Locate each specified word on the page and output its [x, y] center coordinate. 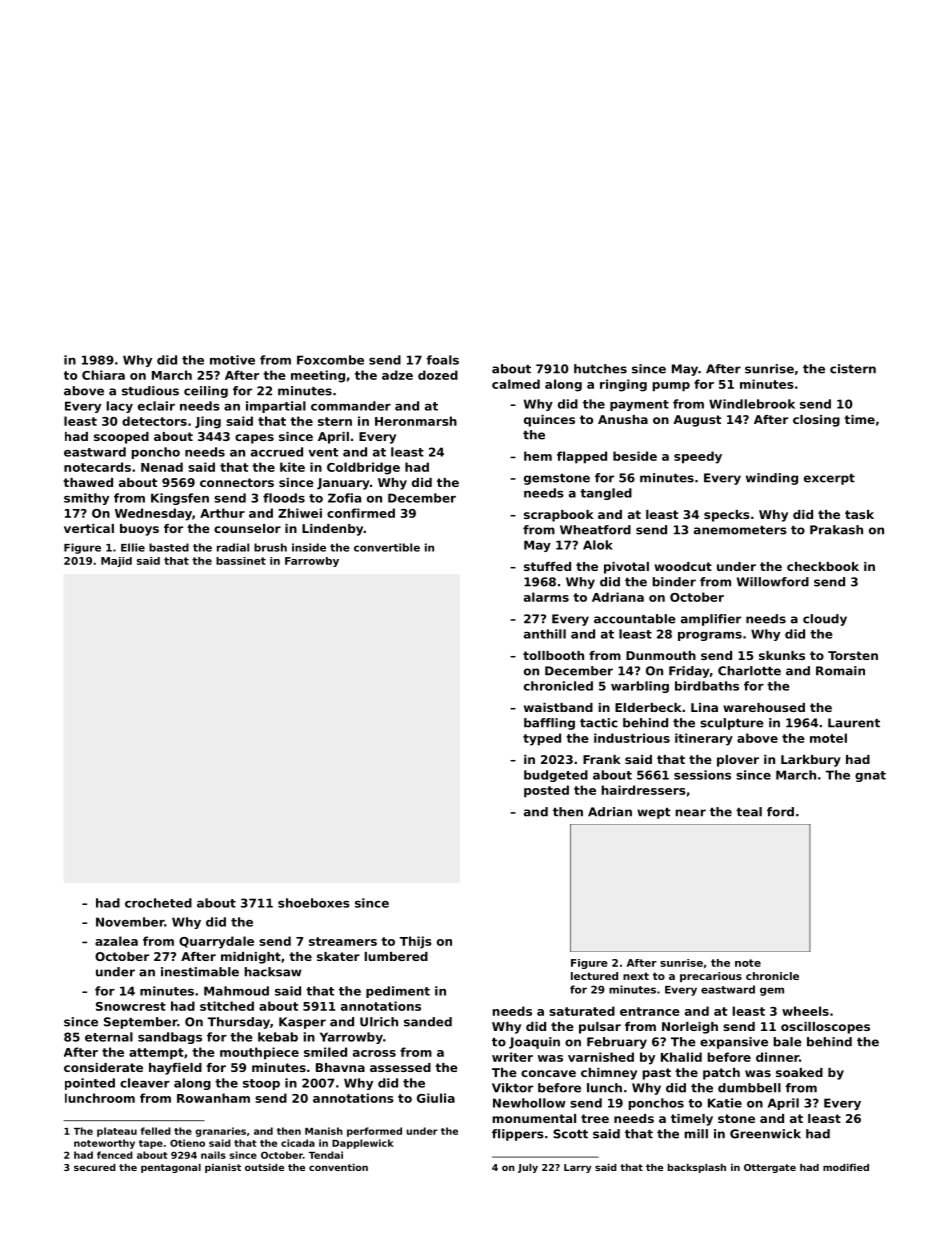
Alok [598, 545]
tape [151, 1144]
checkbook [823, 566]
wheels [805, 1011]
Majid [116, 562]
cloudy [825, 620]
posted [546, 791]
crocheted [158, 903]
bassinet [241, 561]
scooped [121, 438]
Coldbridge [363, 468]
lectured [594, 976]
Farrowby [312, 562]
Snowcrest [131, 1006]
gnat [870, 776]
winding [772, 479]
